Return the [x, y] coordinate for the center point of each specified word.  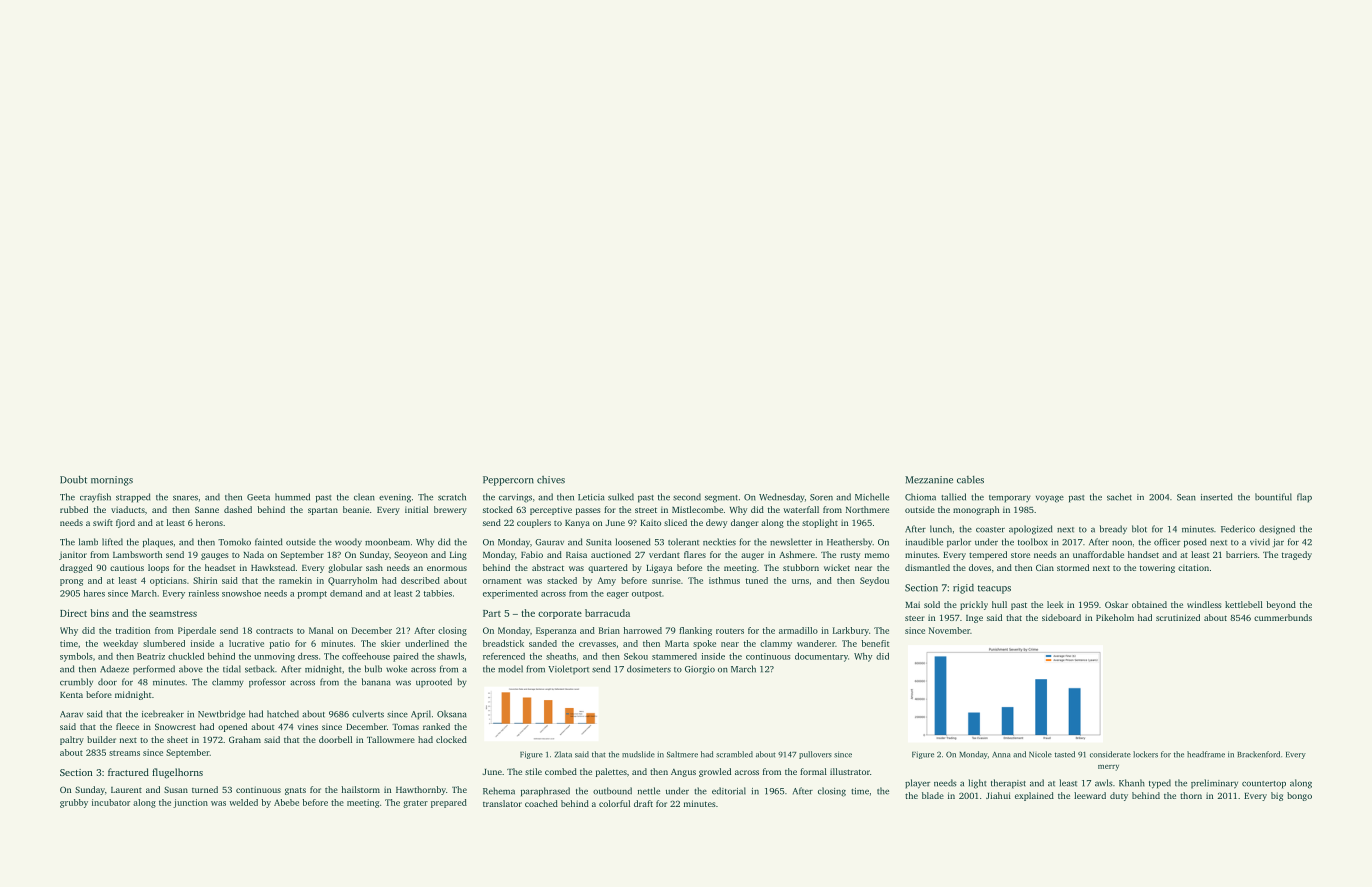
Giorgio [700, 670]
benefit [875, 643]
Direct [73, 613]
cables [970, 480]
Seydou [874, 581]
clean [364, 497]
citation [1193, 567]
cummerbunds [1283, 617]
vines [307, 726]
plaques [158, 543]
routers [730, 631]
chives [551, 480]
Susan [176, 789]
